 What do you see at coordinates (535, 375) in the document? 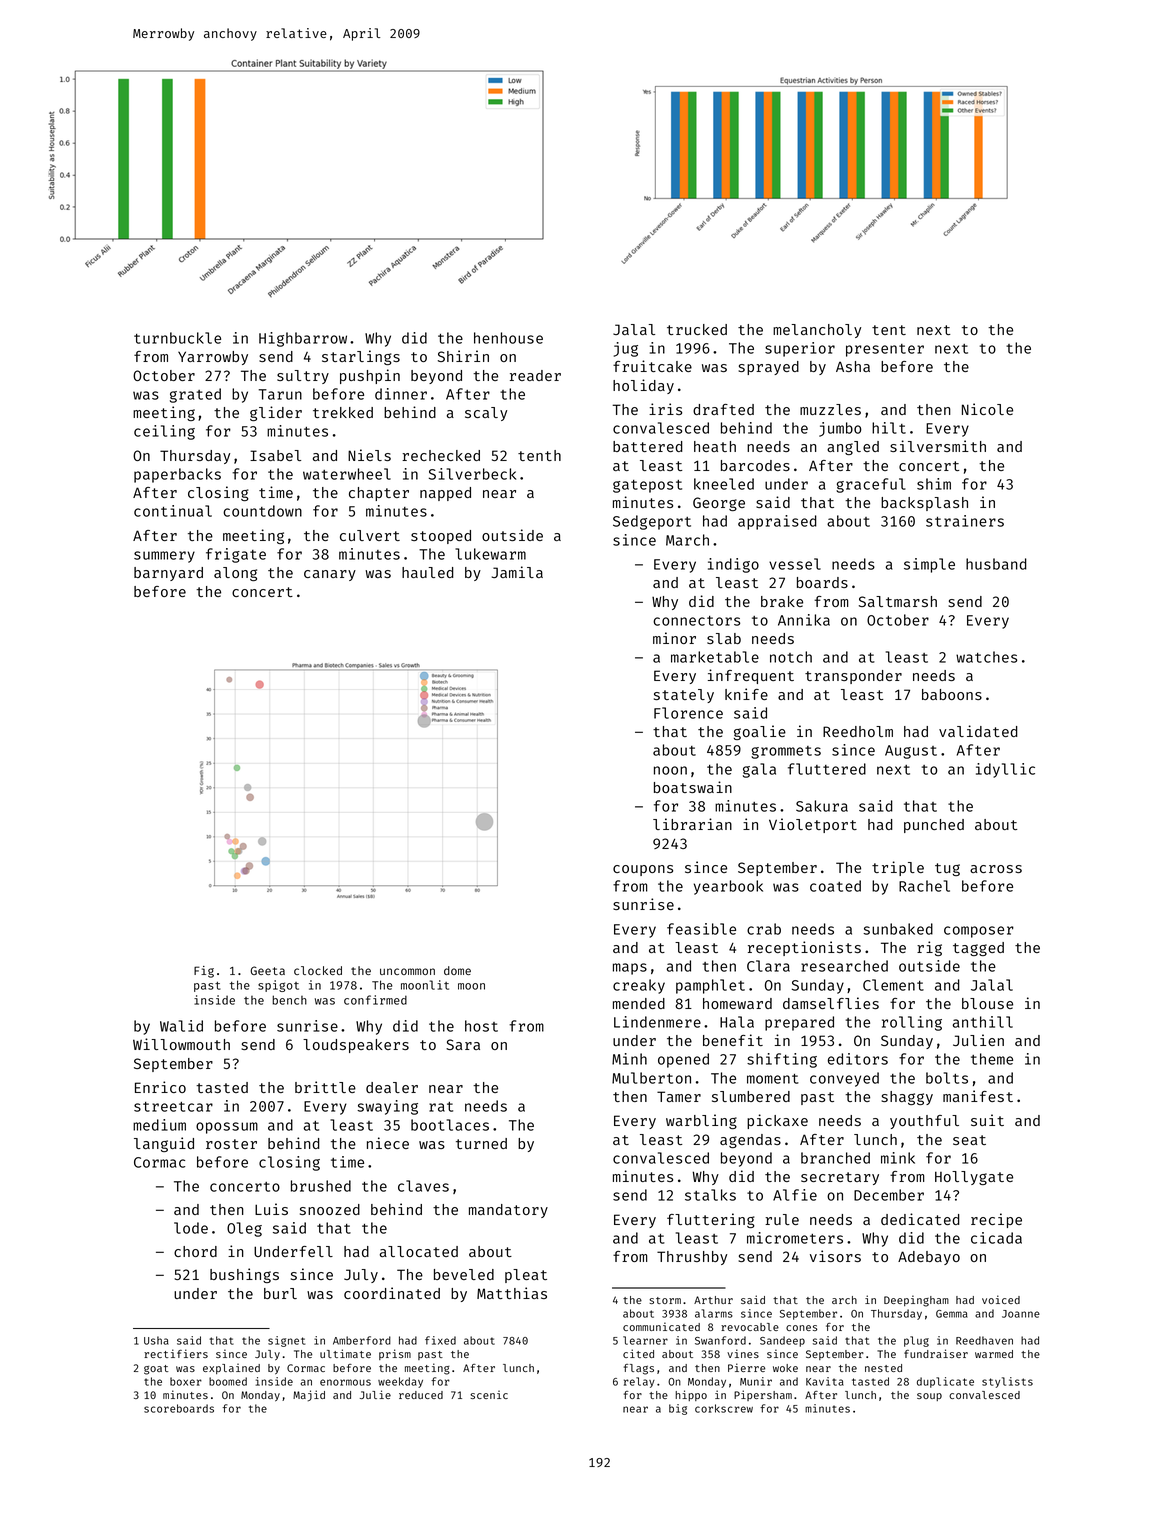
I see `reader` at bounding box center [535, 375].
